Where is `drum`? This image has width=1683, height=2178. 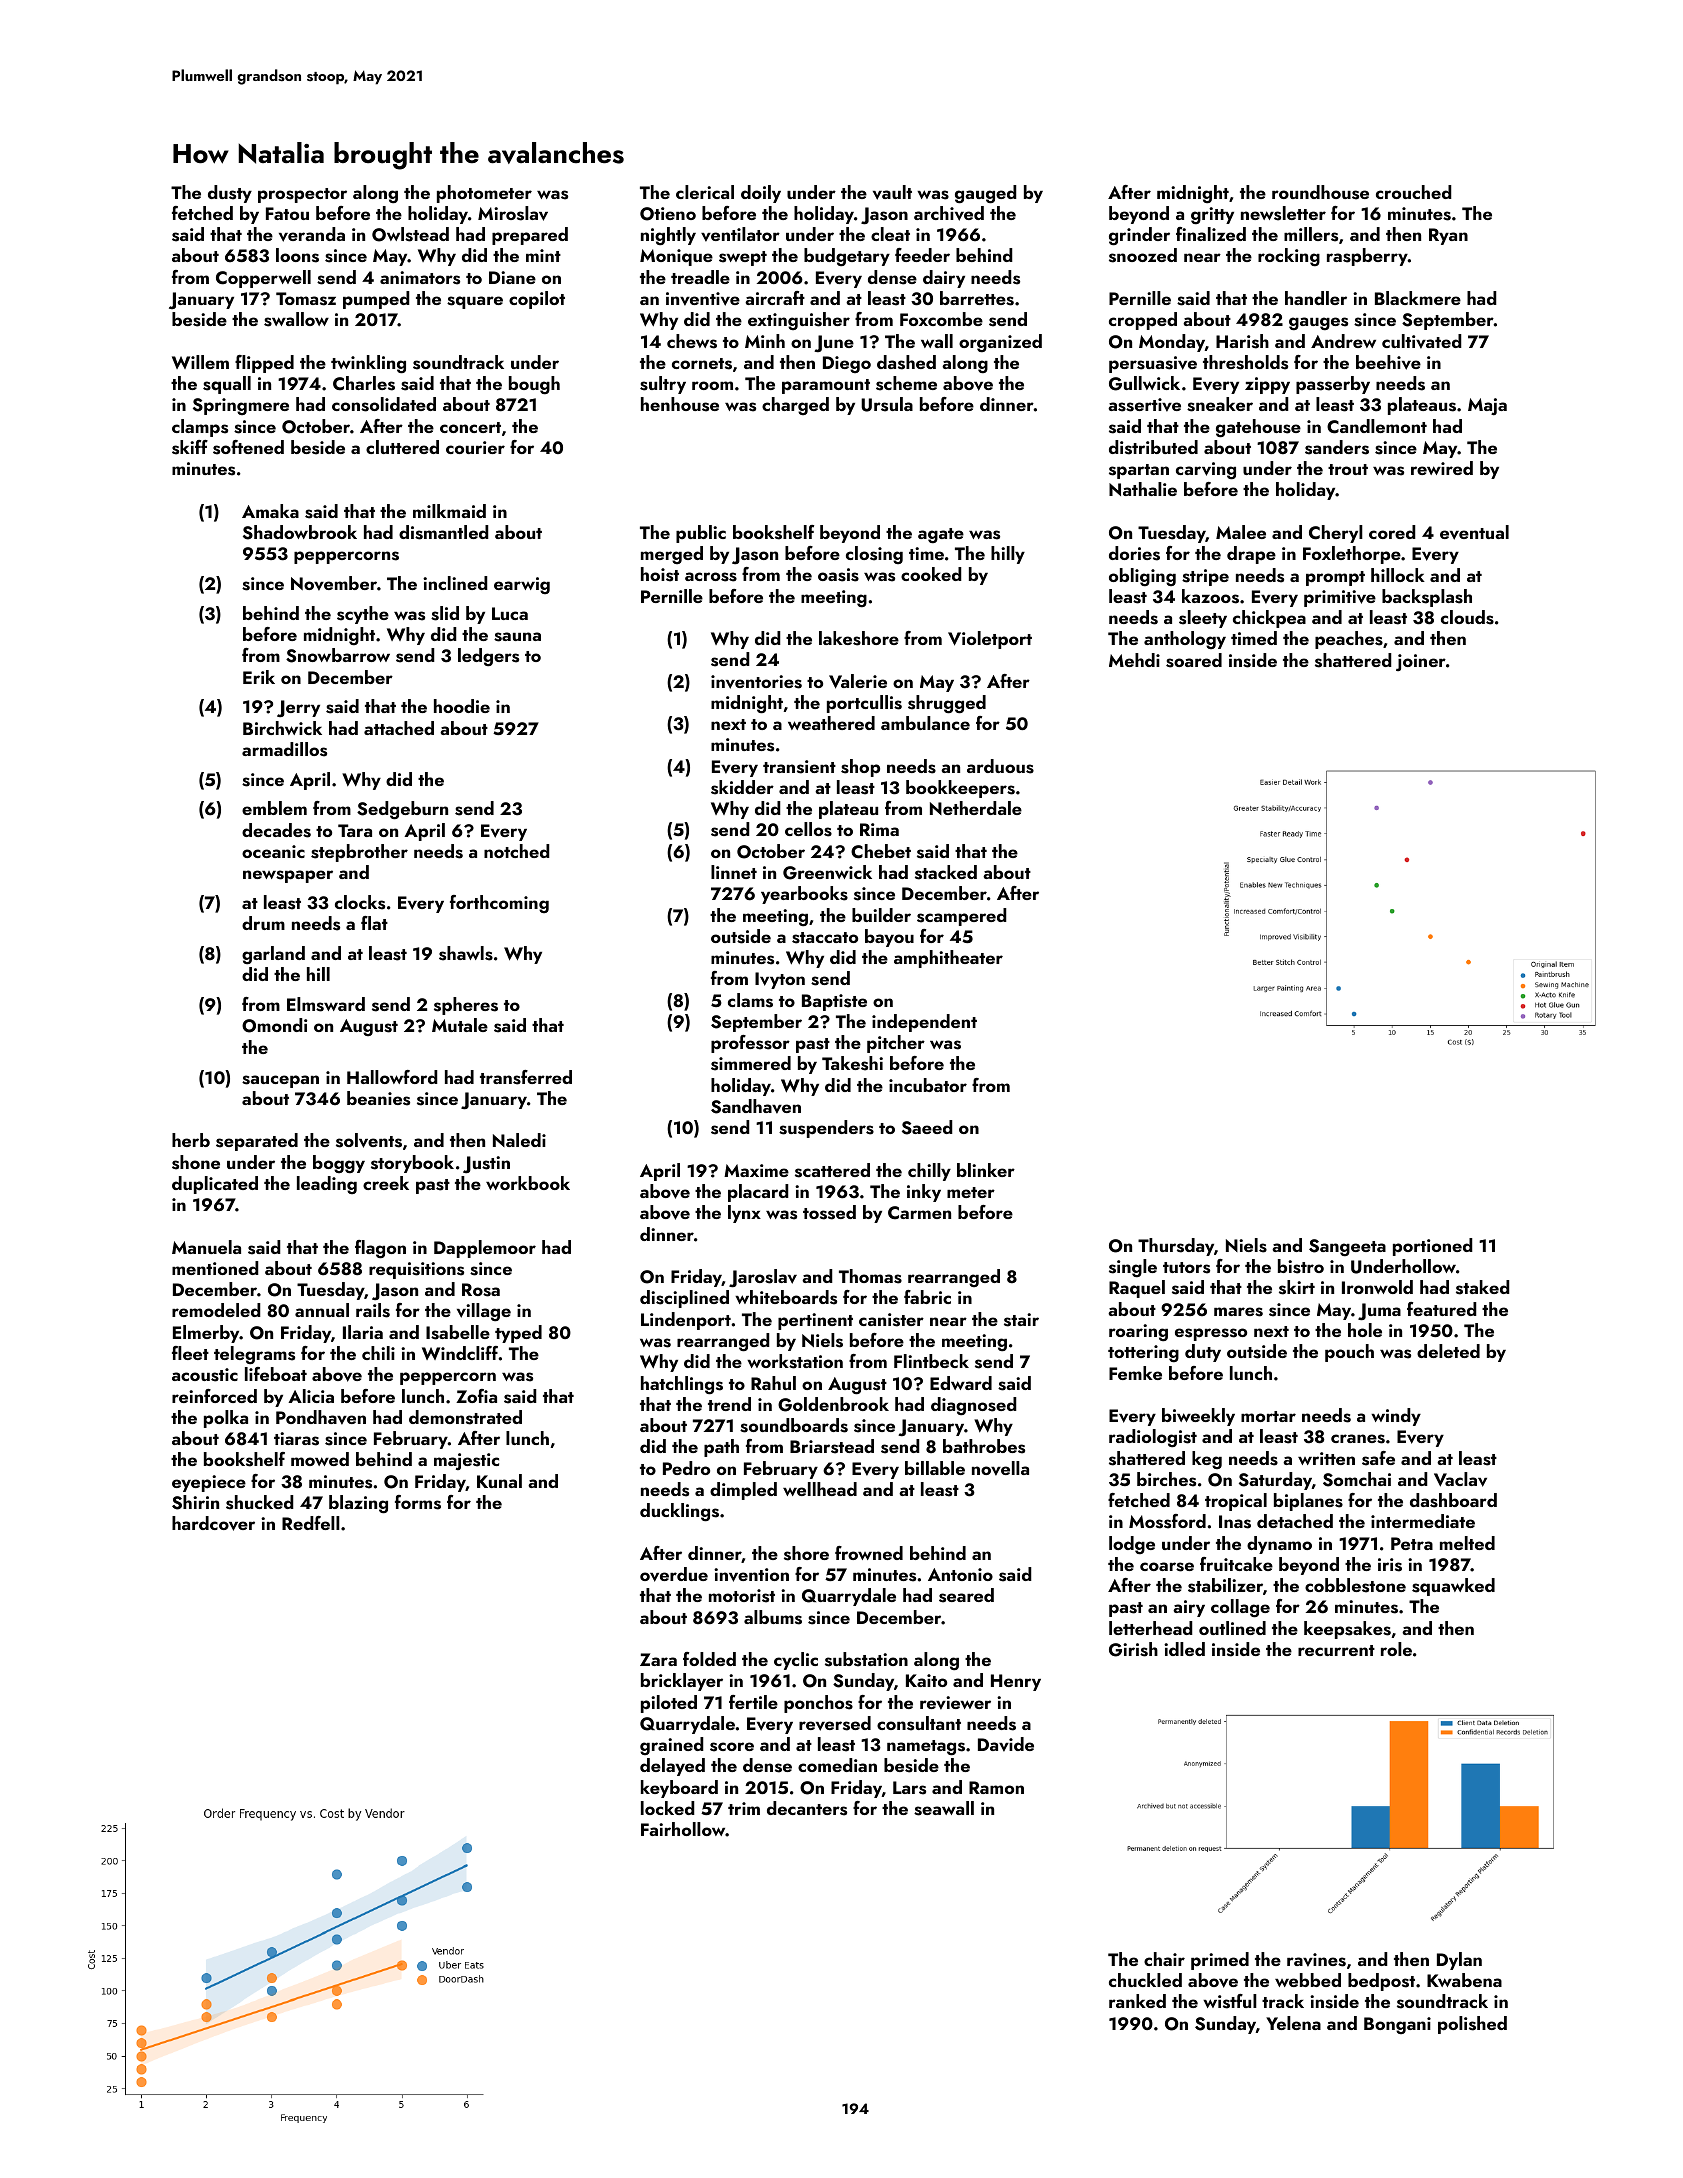 drum is located at coordinates (263, 923).
